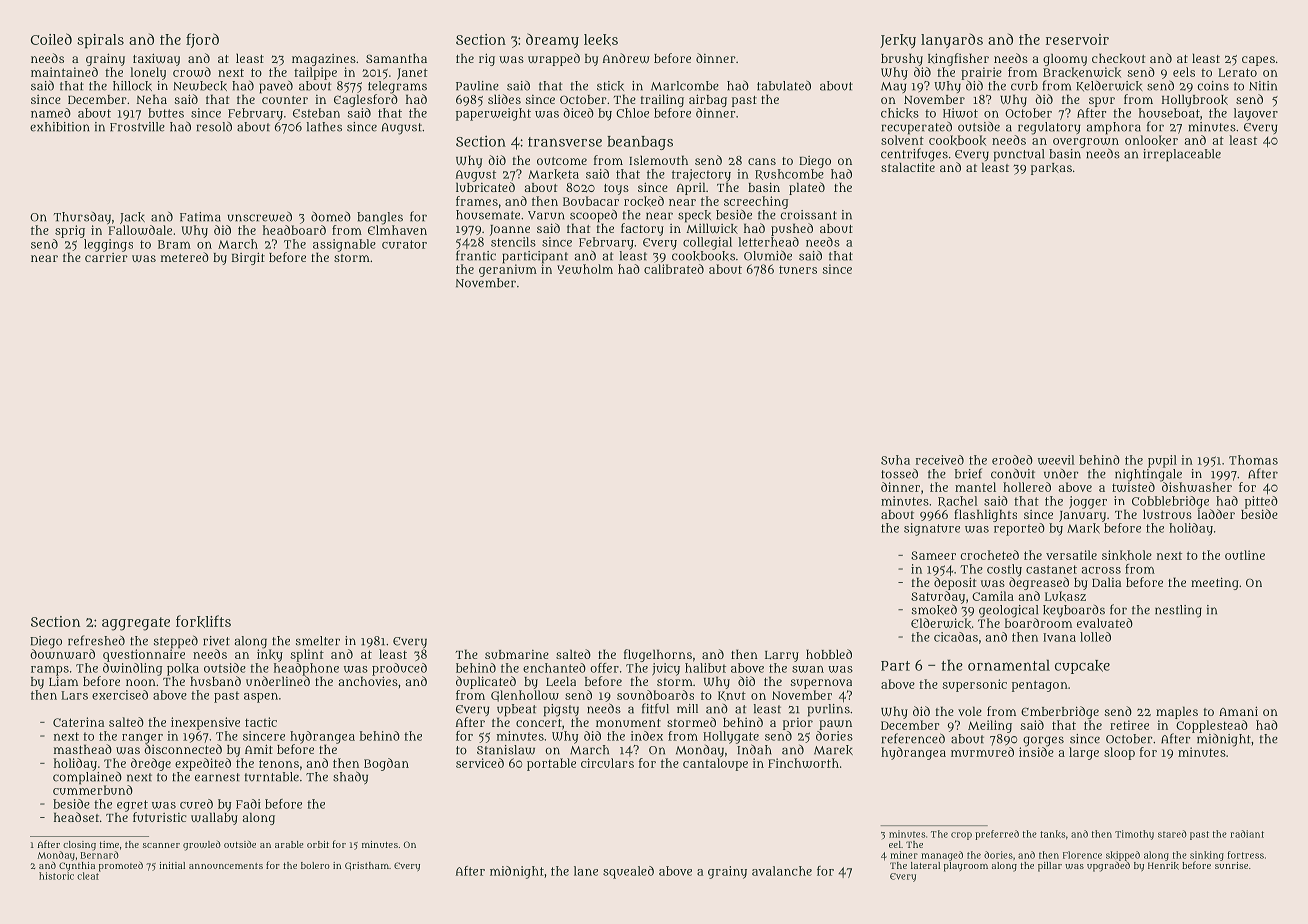 The height and width of the document is (924, 1308). What do you see at coordinates (1039, 583) in the document?
I see `degreased` at bounding box center [1039, 583].
